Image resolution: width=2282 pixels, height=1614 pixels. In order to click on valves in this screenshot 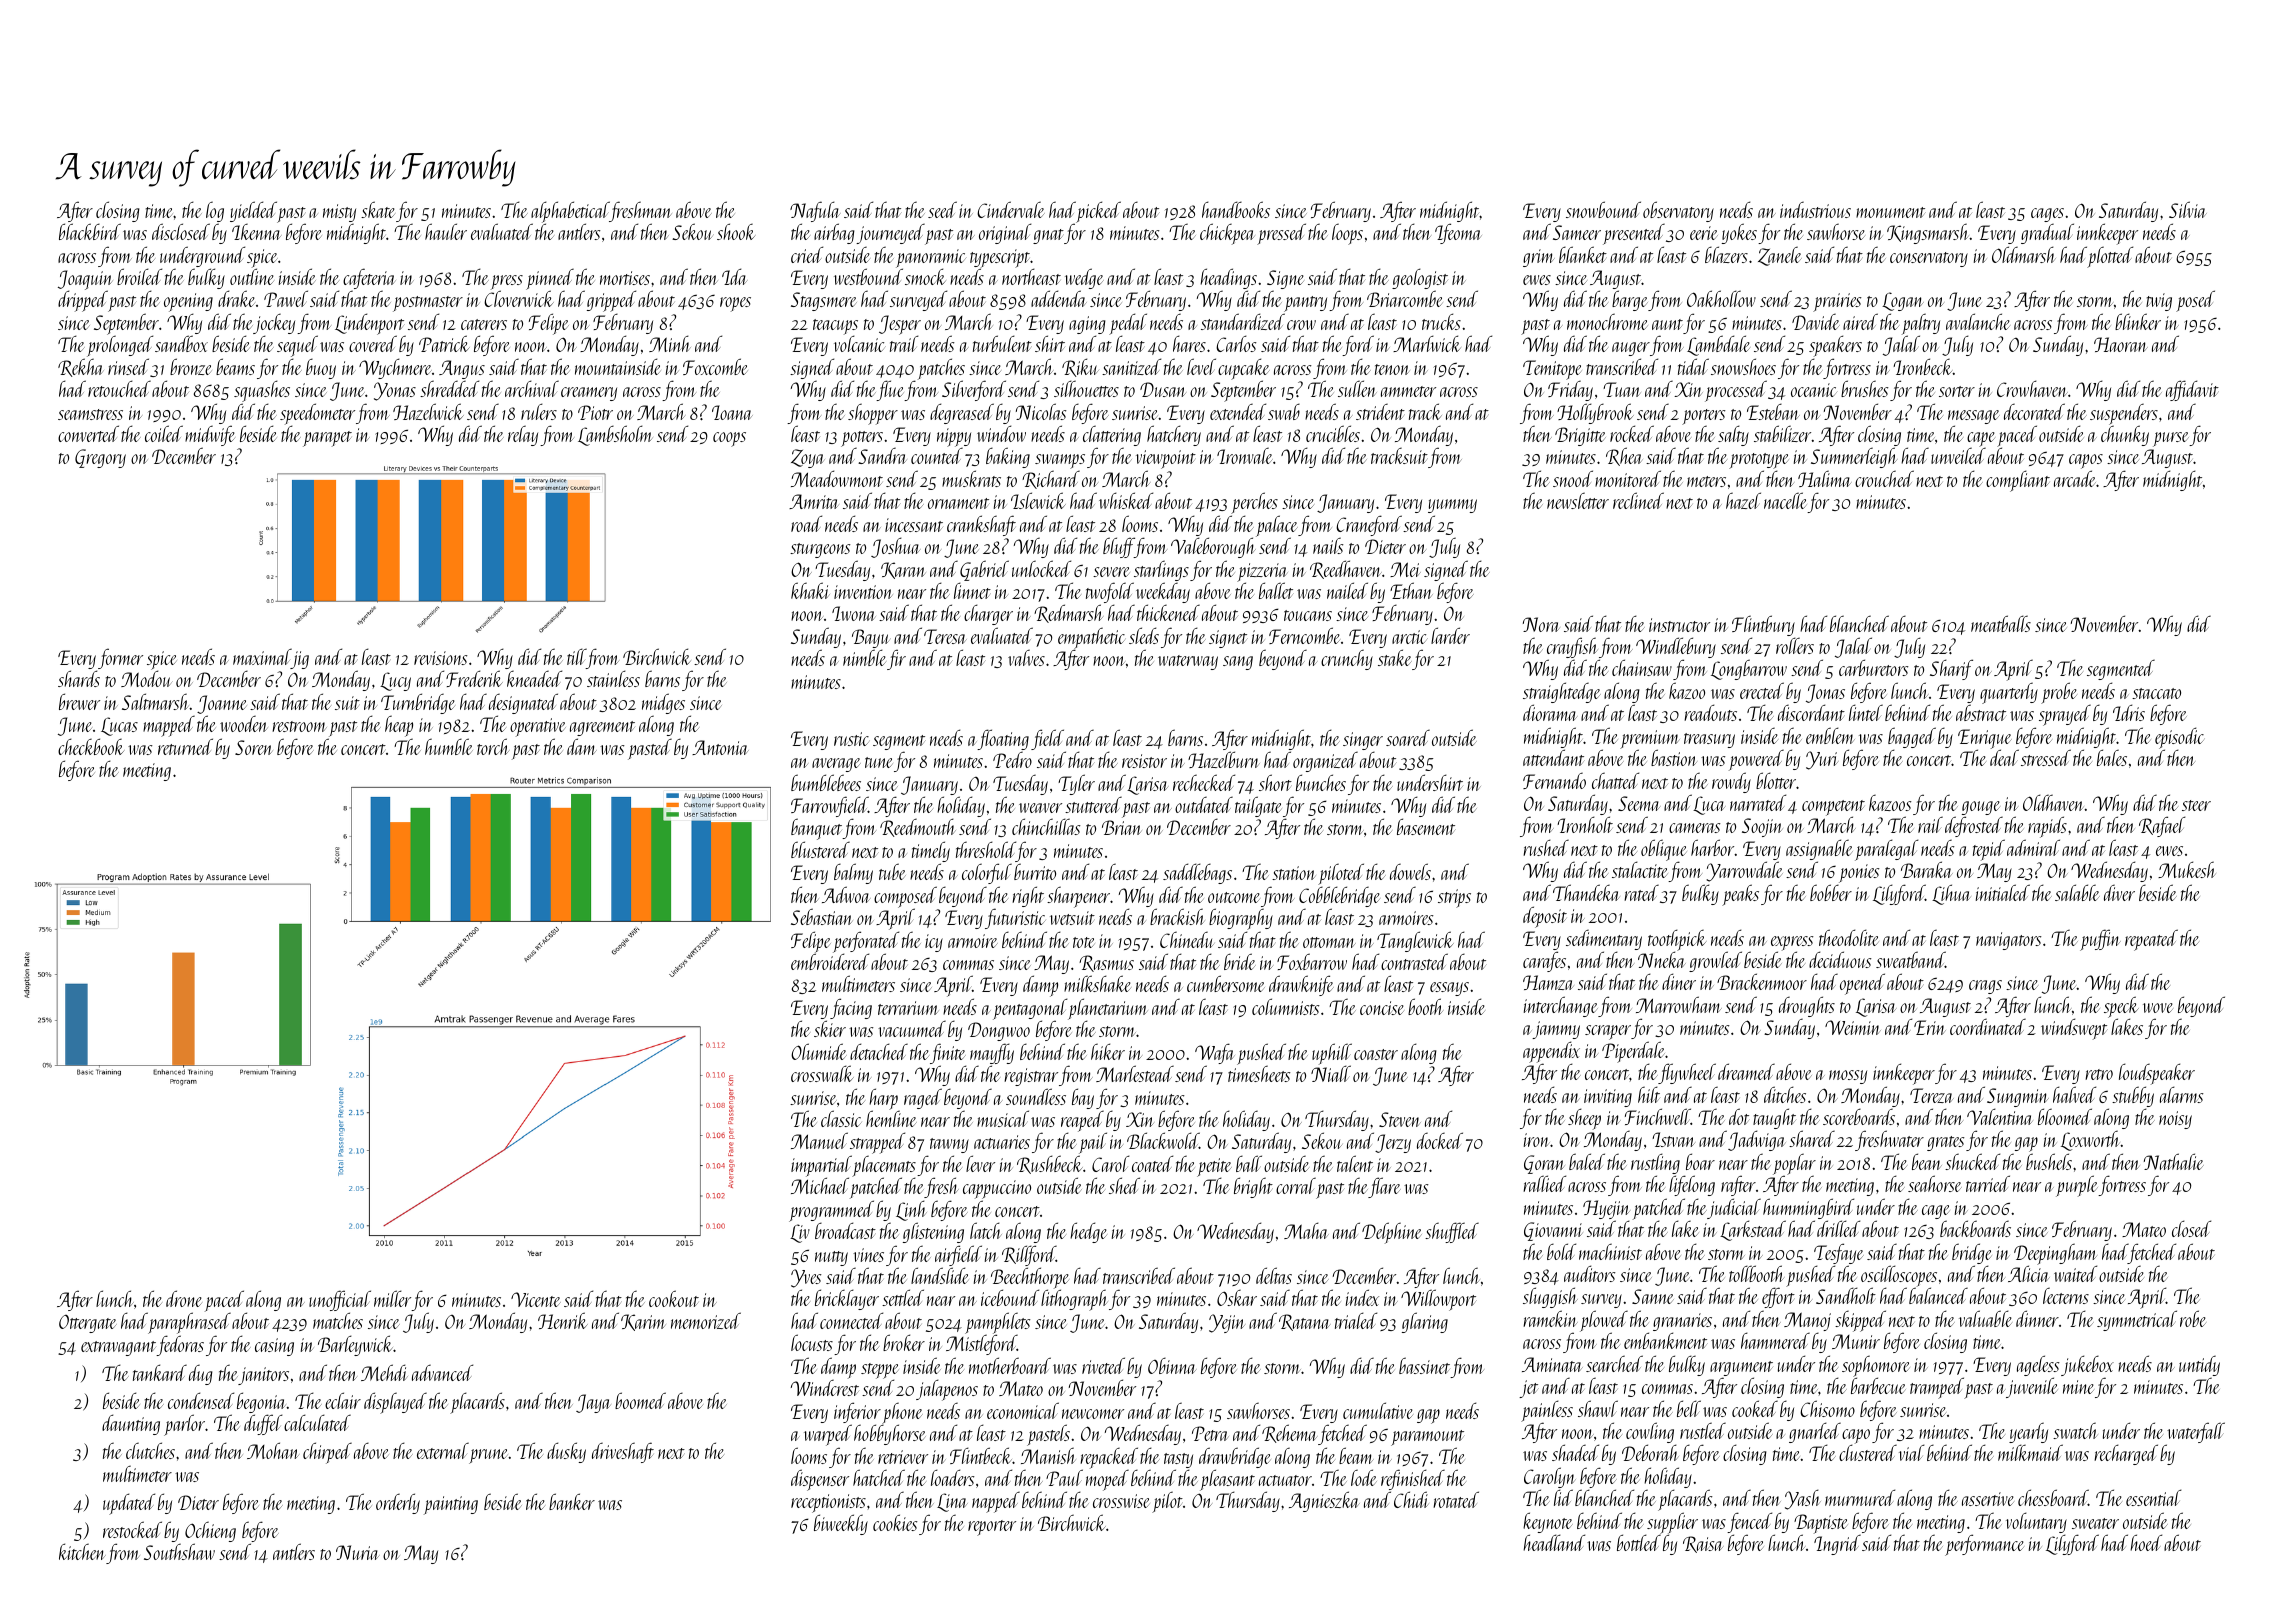, I will do `click(1026, 657)`.
